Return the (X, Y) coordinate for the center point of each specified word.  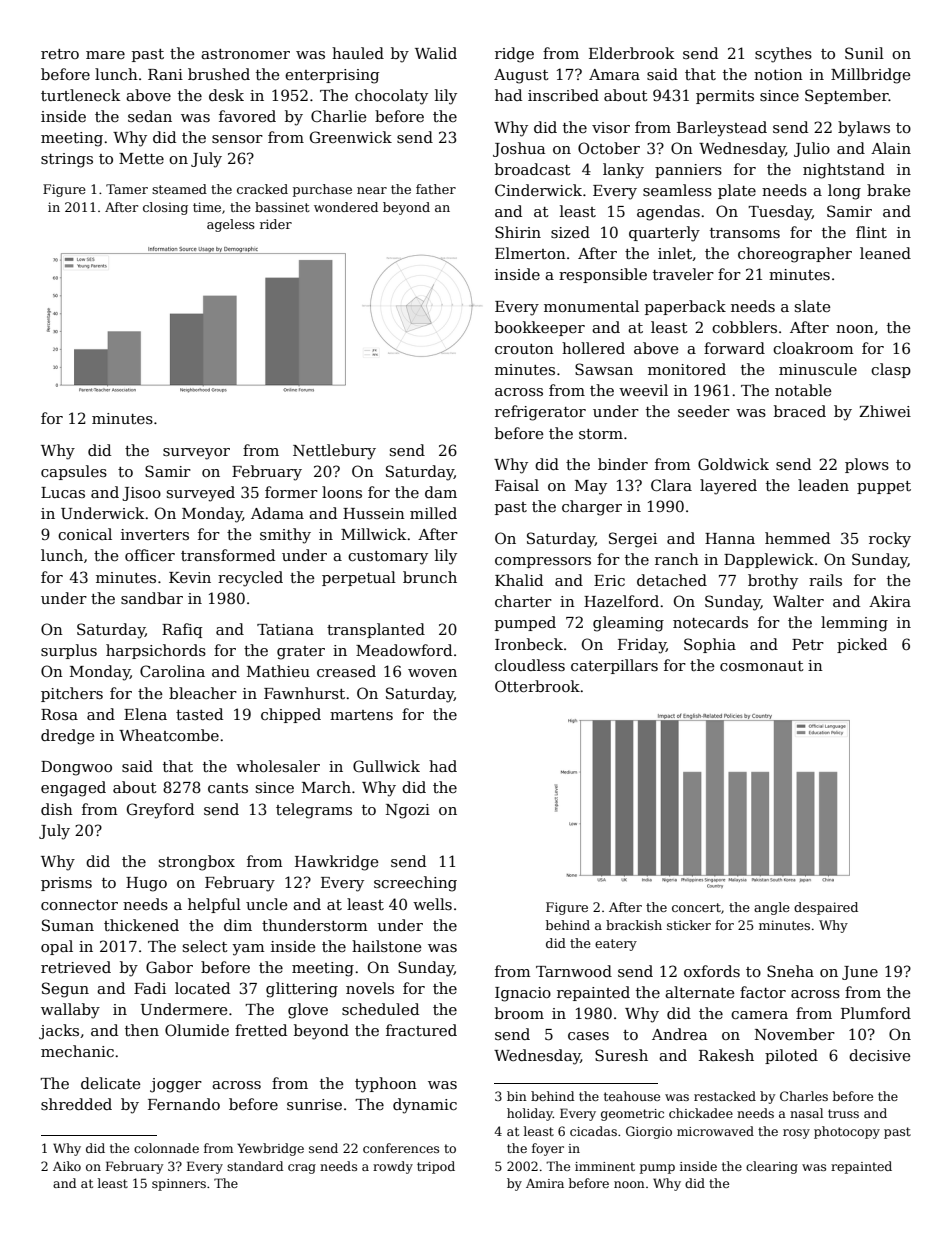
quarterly (664, 234)
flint (871, 232)
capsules (74, 472)
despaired (826, 908)
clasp (891, 370)
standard (255, 1166)
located (202, 988)
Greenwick (351, 137)
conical (85, 534)
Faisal (517, 485)
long (844, 192)
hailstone (386, 946)
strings (67, 160)
